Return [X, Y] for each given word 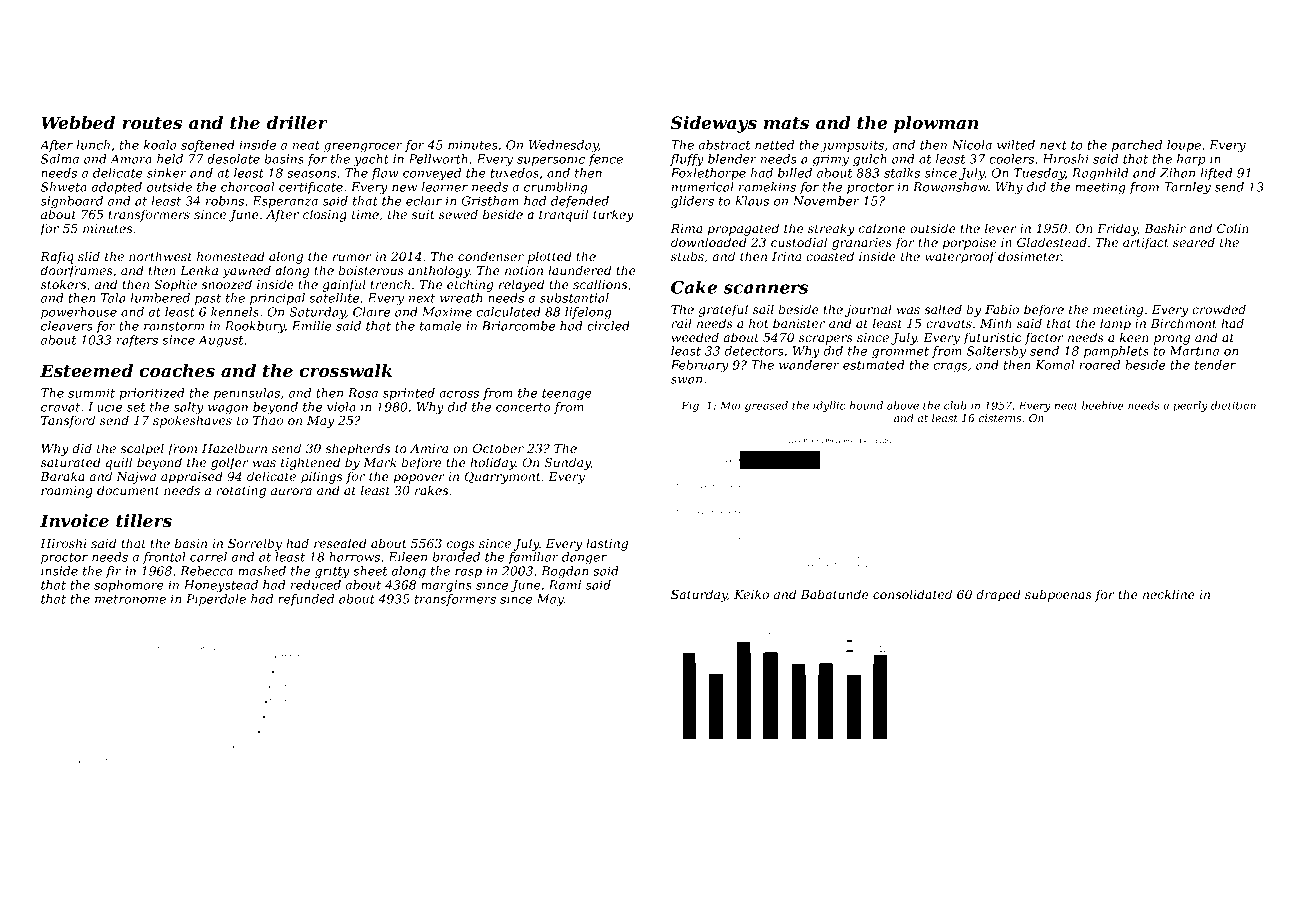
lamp [1115, 324]
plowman [936, 124]
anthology [439, 271]
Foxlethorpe [708, 174]
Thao [268, 420]
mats [786, 123]
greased [766, 406]
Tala [113, 298]
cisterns [1000, 418]
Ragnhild [1100, 174]
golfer [230, 463]
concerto [523, 407]
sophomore [129, 586]
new [404, 188]
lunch [93, 145]
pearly [1190, 406]
